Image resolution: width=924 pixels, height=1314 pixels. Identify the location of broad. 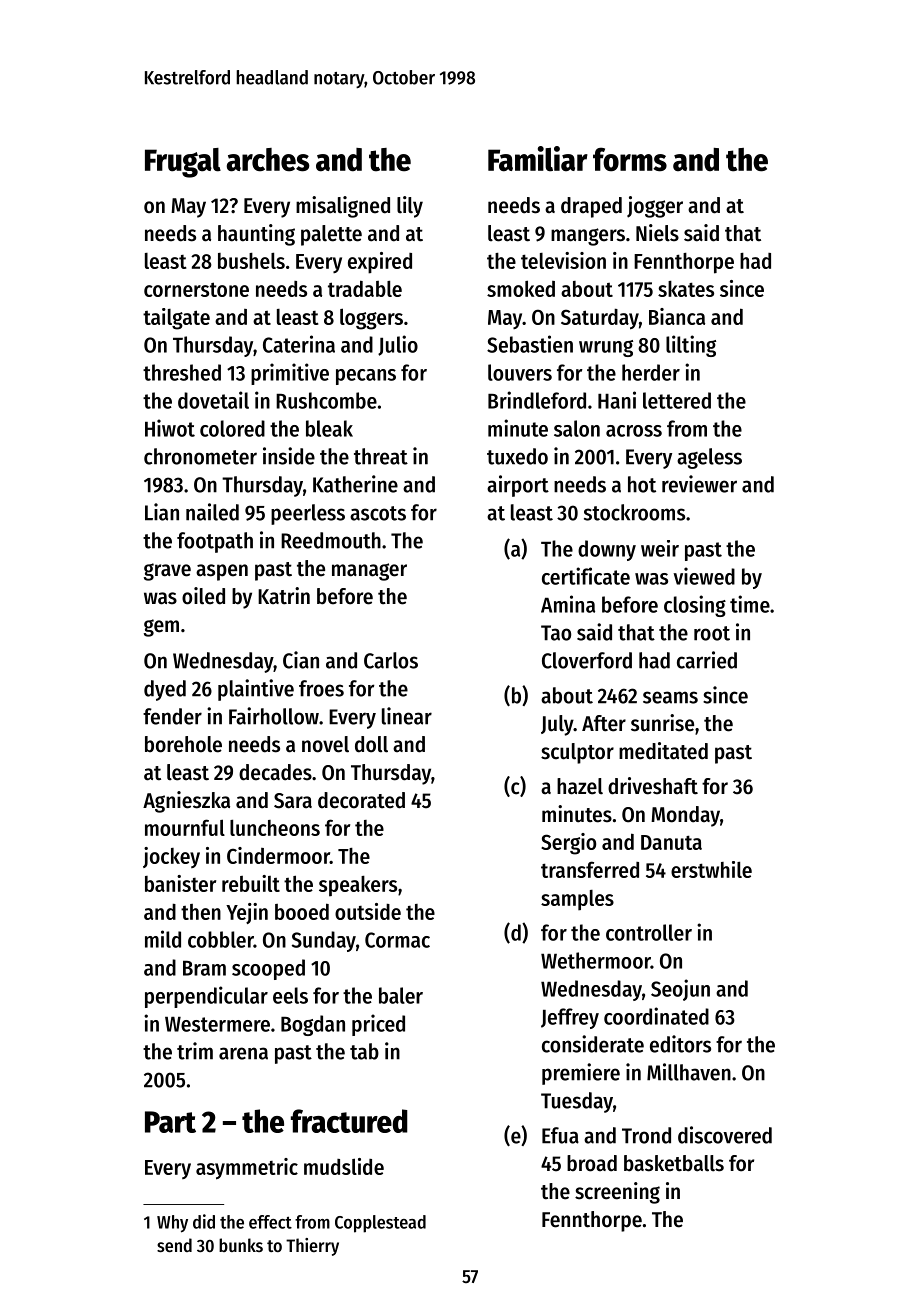
(592, 1163).
